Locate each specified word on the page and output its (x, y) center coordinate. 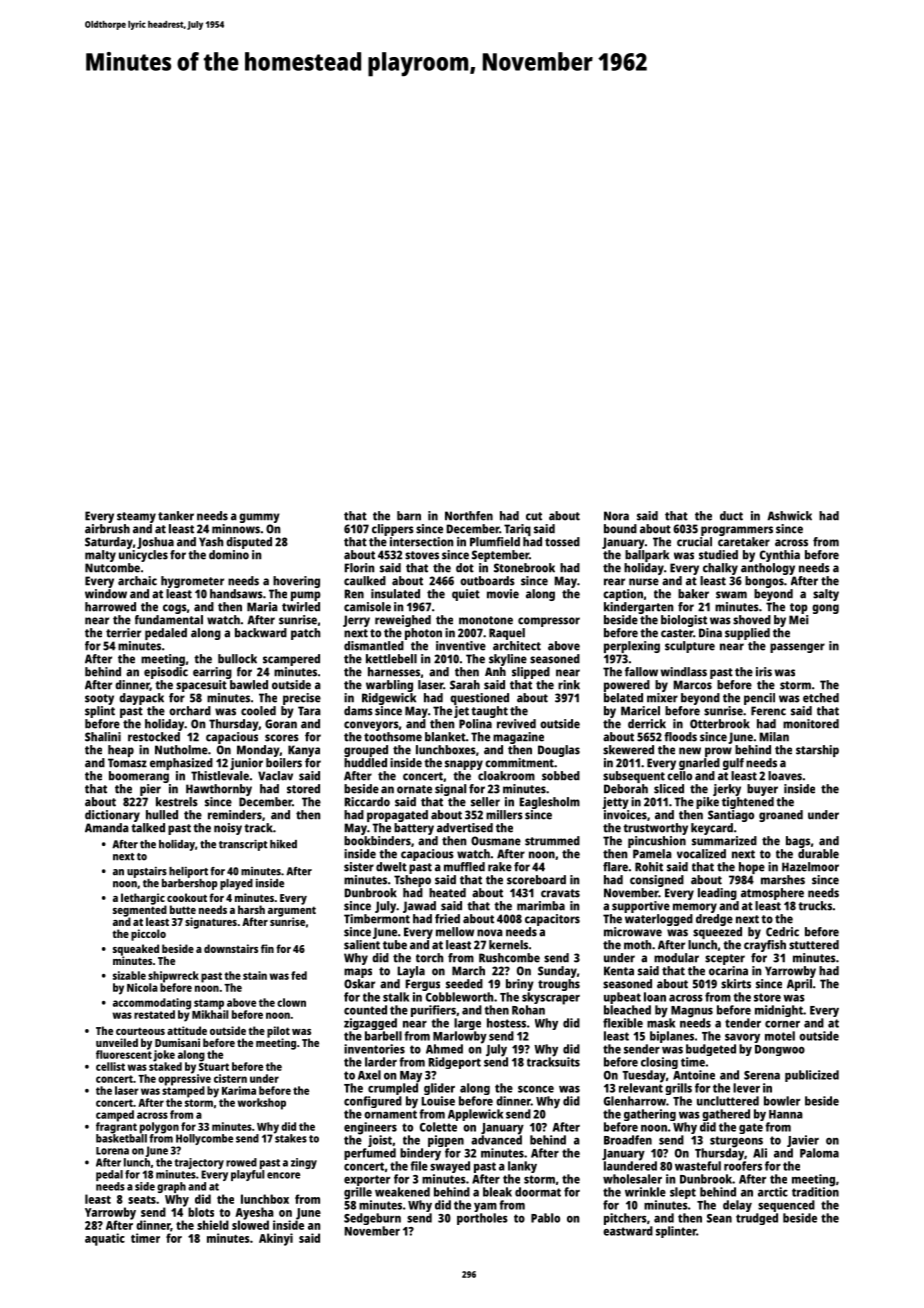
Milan (774, 737)
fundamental (169, 620)
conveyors (371, 726)
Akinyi (276, 1239)
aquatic (105, 1239)
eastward (628, 1231)
